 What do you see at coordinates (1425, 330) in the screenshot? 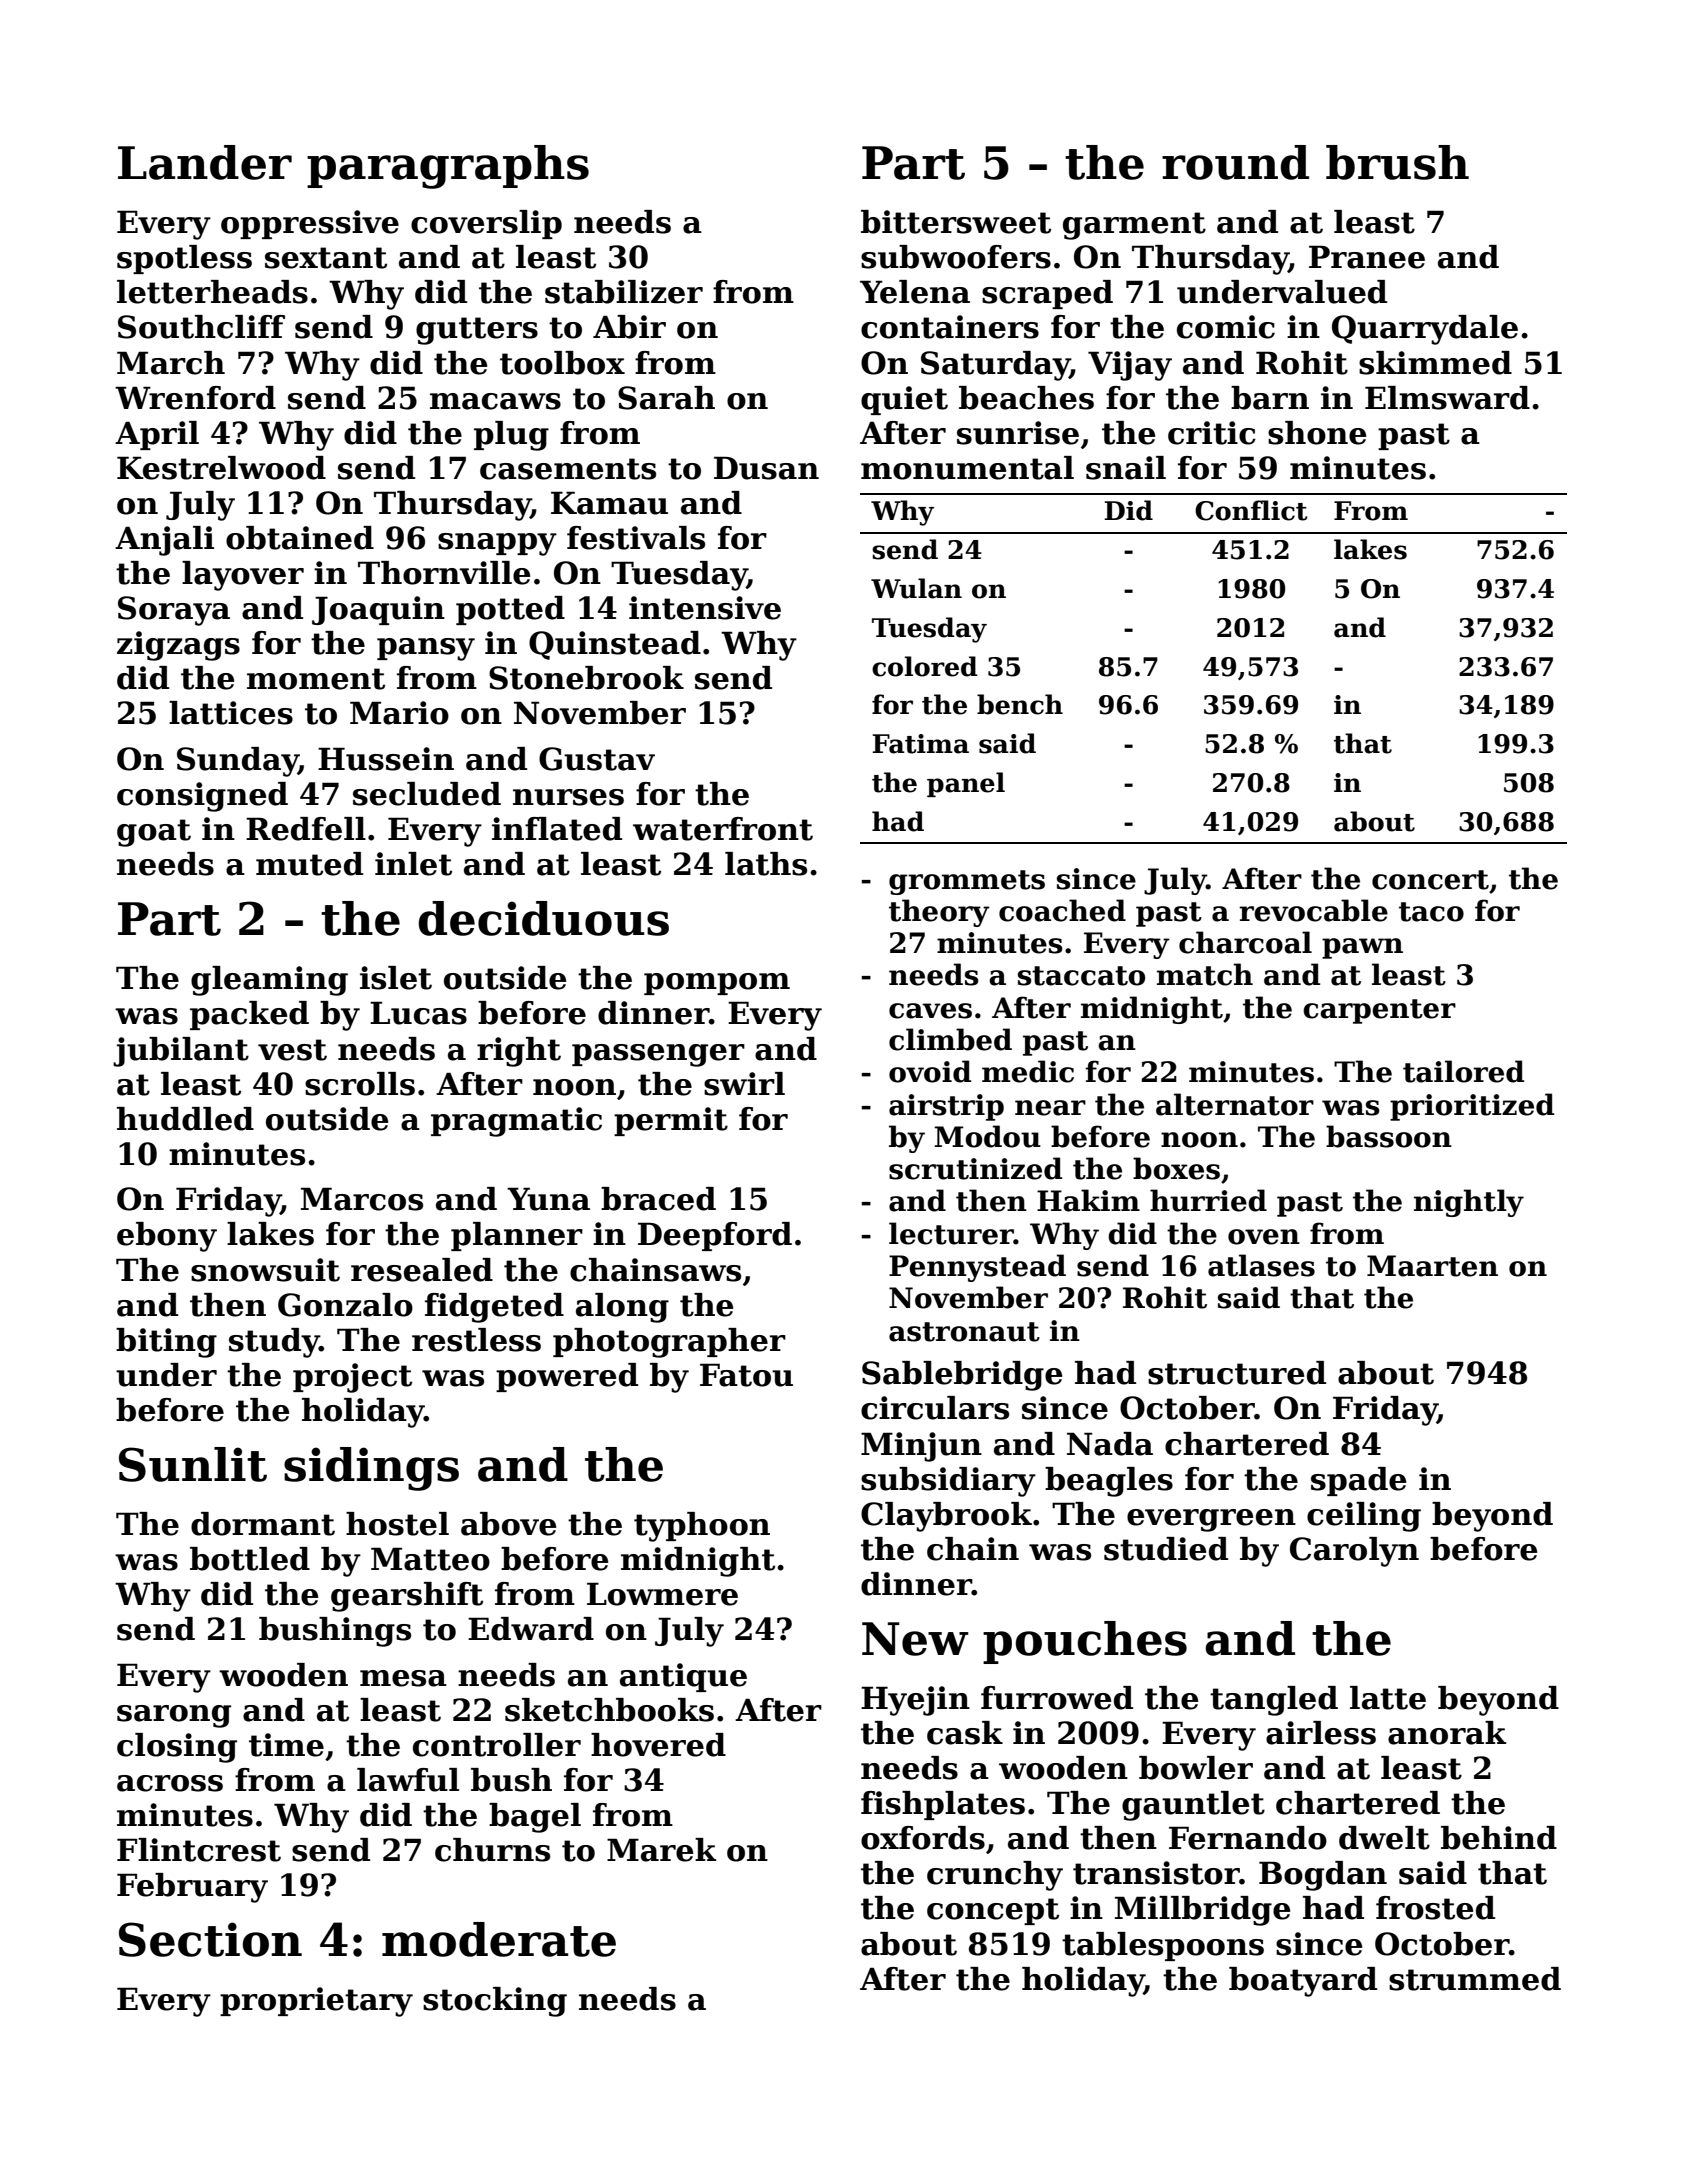
I see `Quarrydale` at bounding box center [1425, 330].
